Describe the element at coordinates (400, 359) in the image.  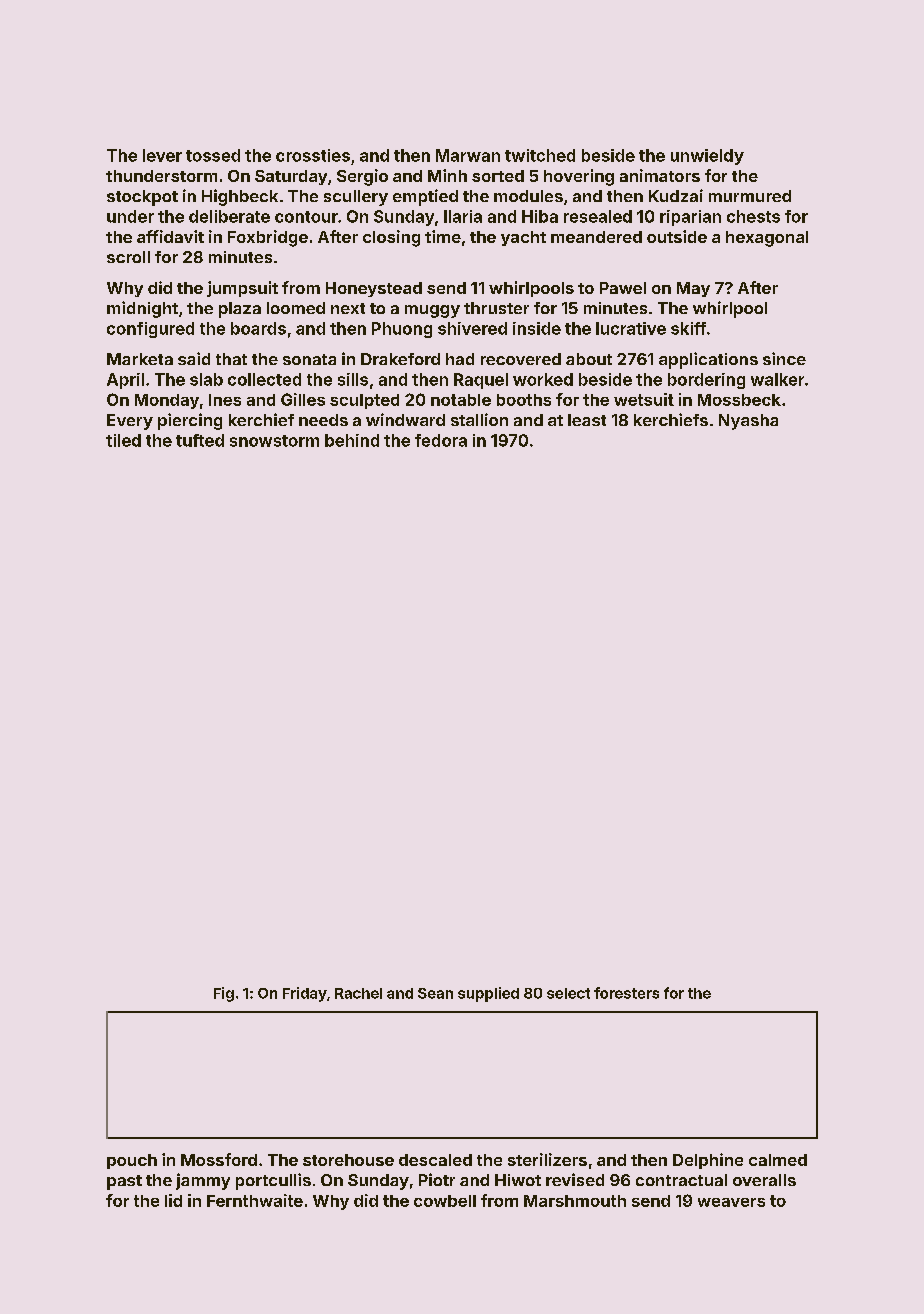
I see `Drakeford` at that location.
